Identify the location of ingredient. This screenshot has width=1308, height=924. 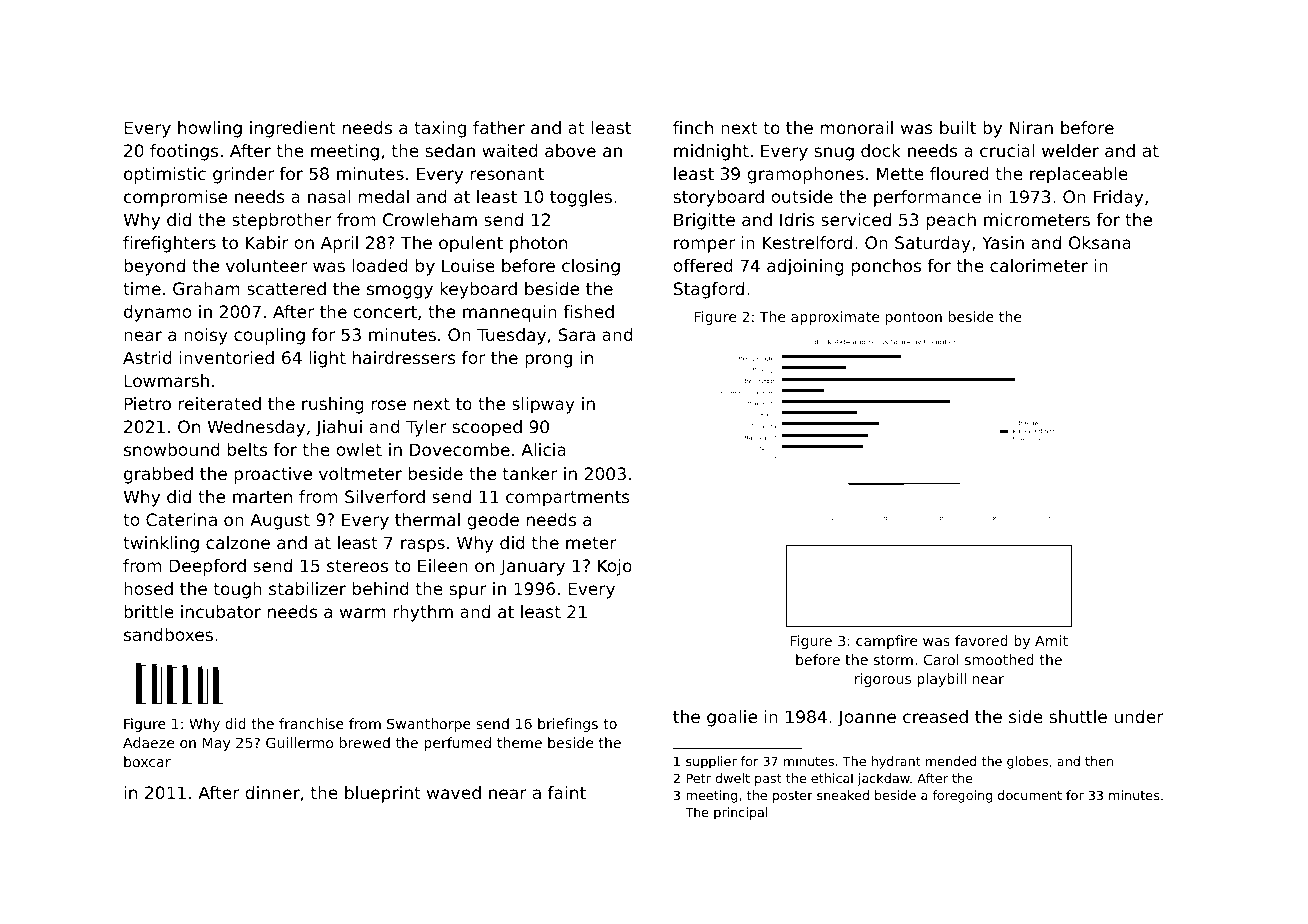
(293, 129).
